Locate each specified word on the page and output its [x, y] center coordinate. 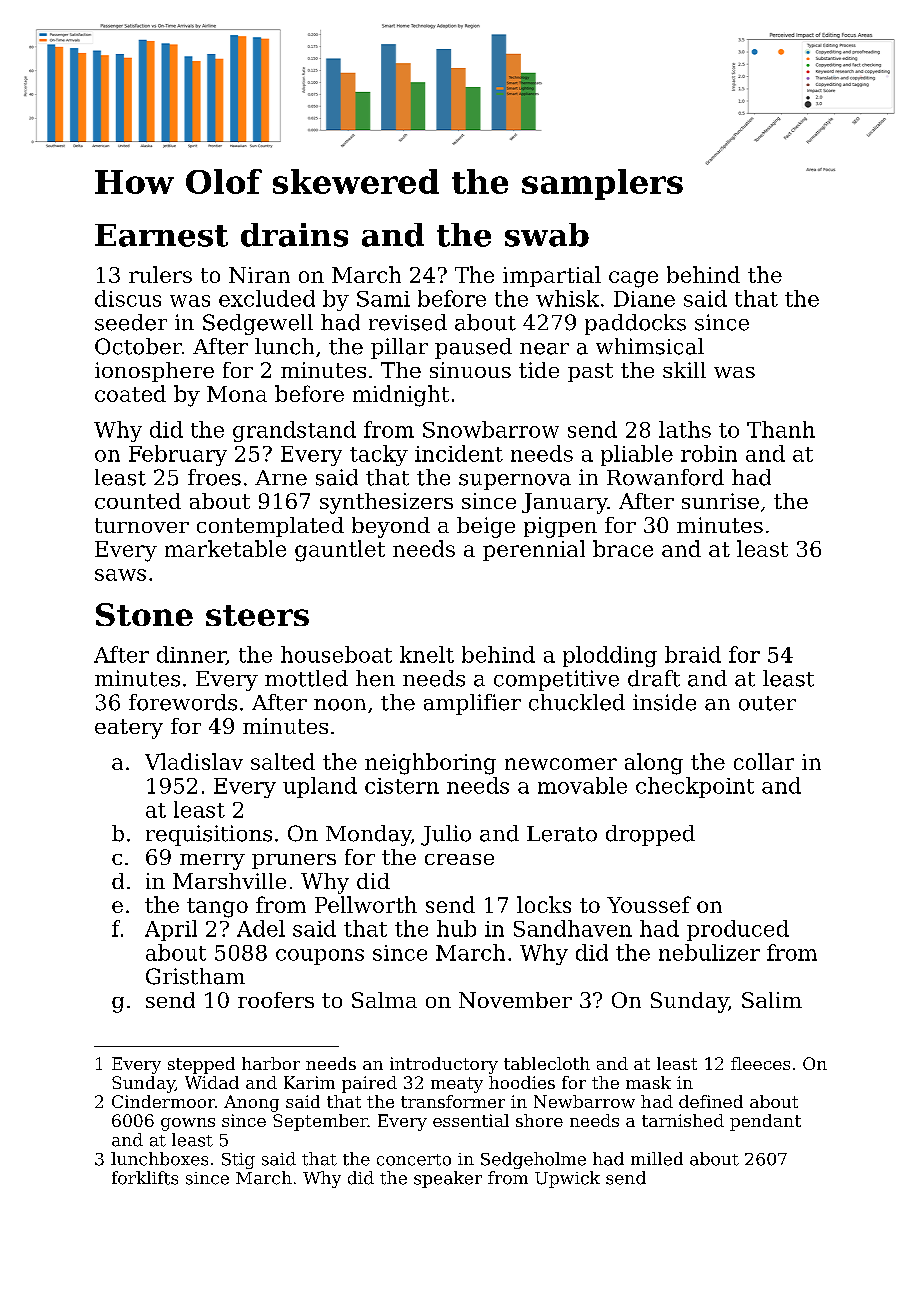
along [654, 764]
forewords [183, 702]
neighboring [430, 764]
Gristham [195, 976]
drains [294, 235]
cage [633, 279]
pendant [765, 1122]
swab [547, 235]
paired [369, 1084]
